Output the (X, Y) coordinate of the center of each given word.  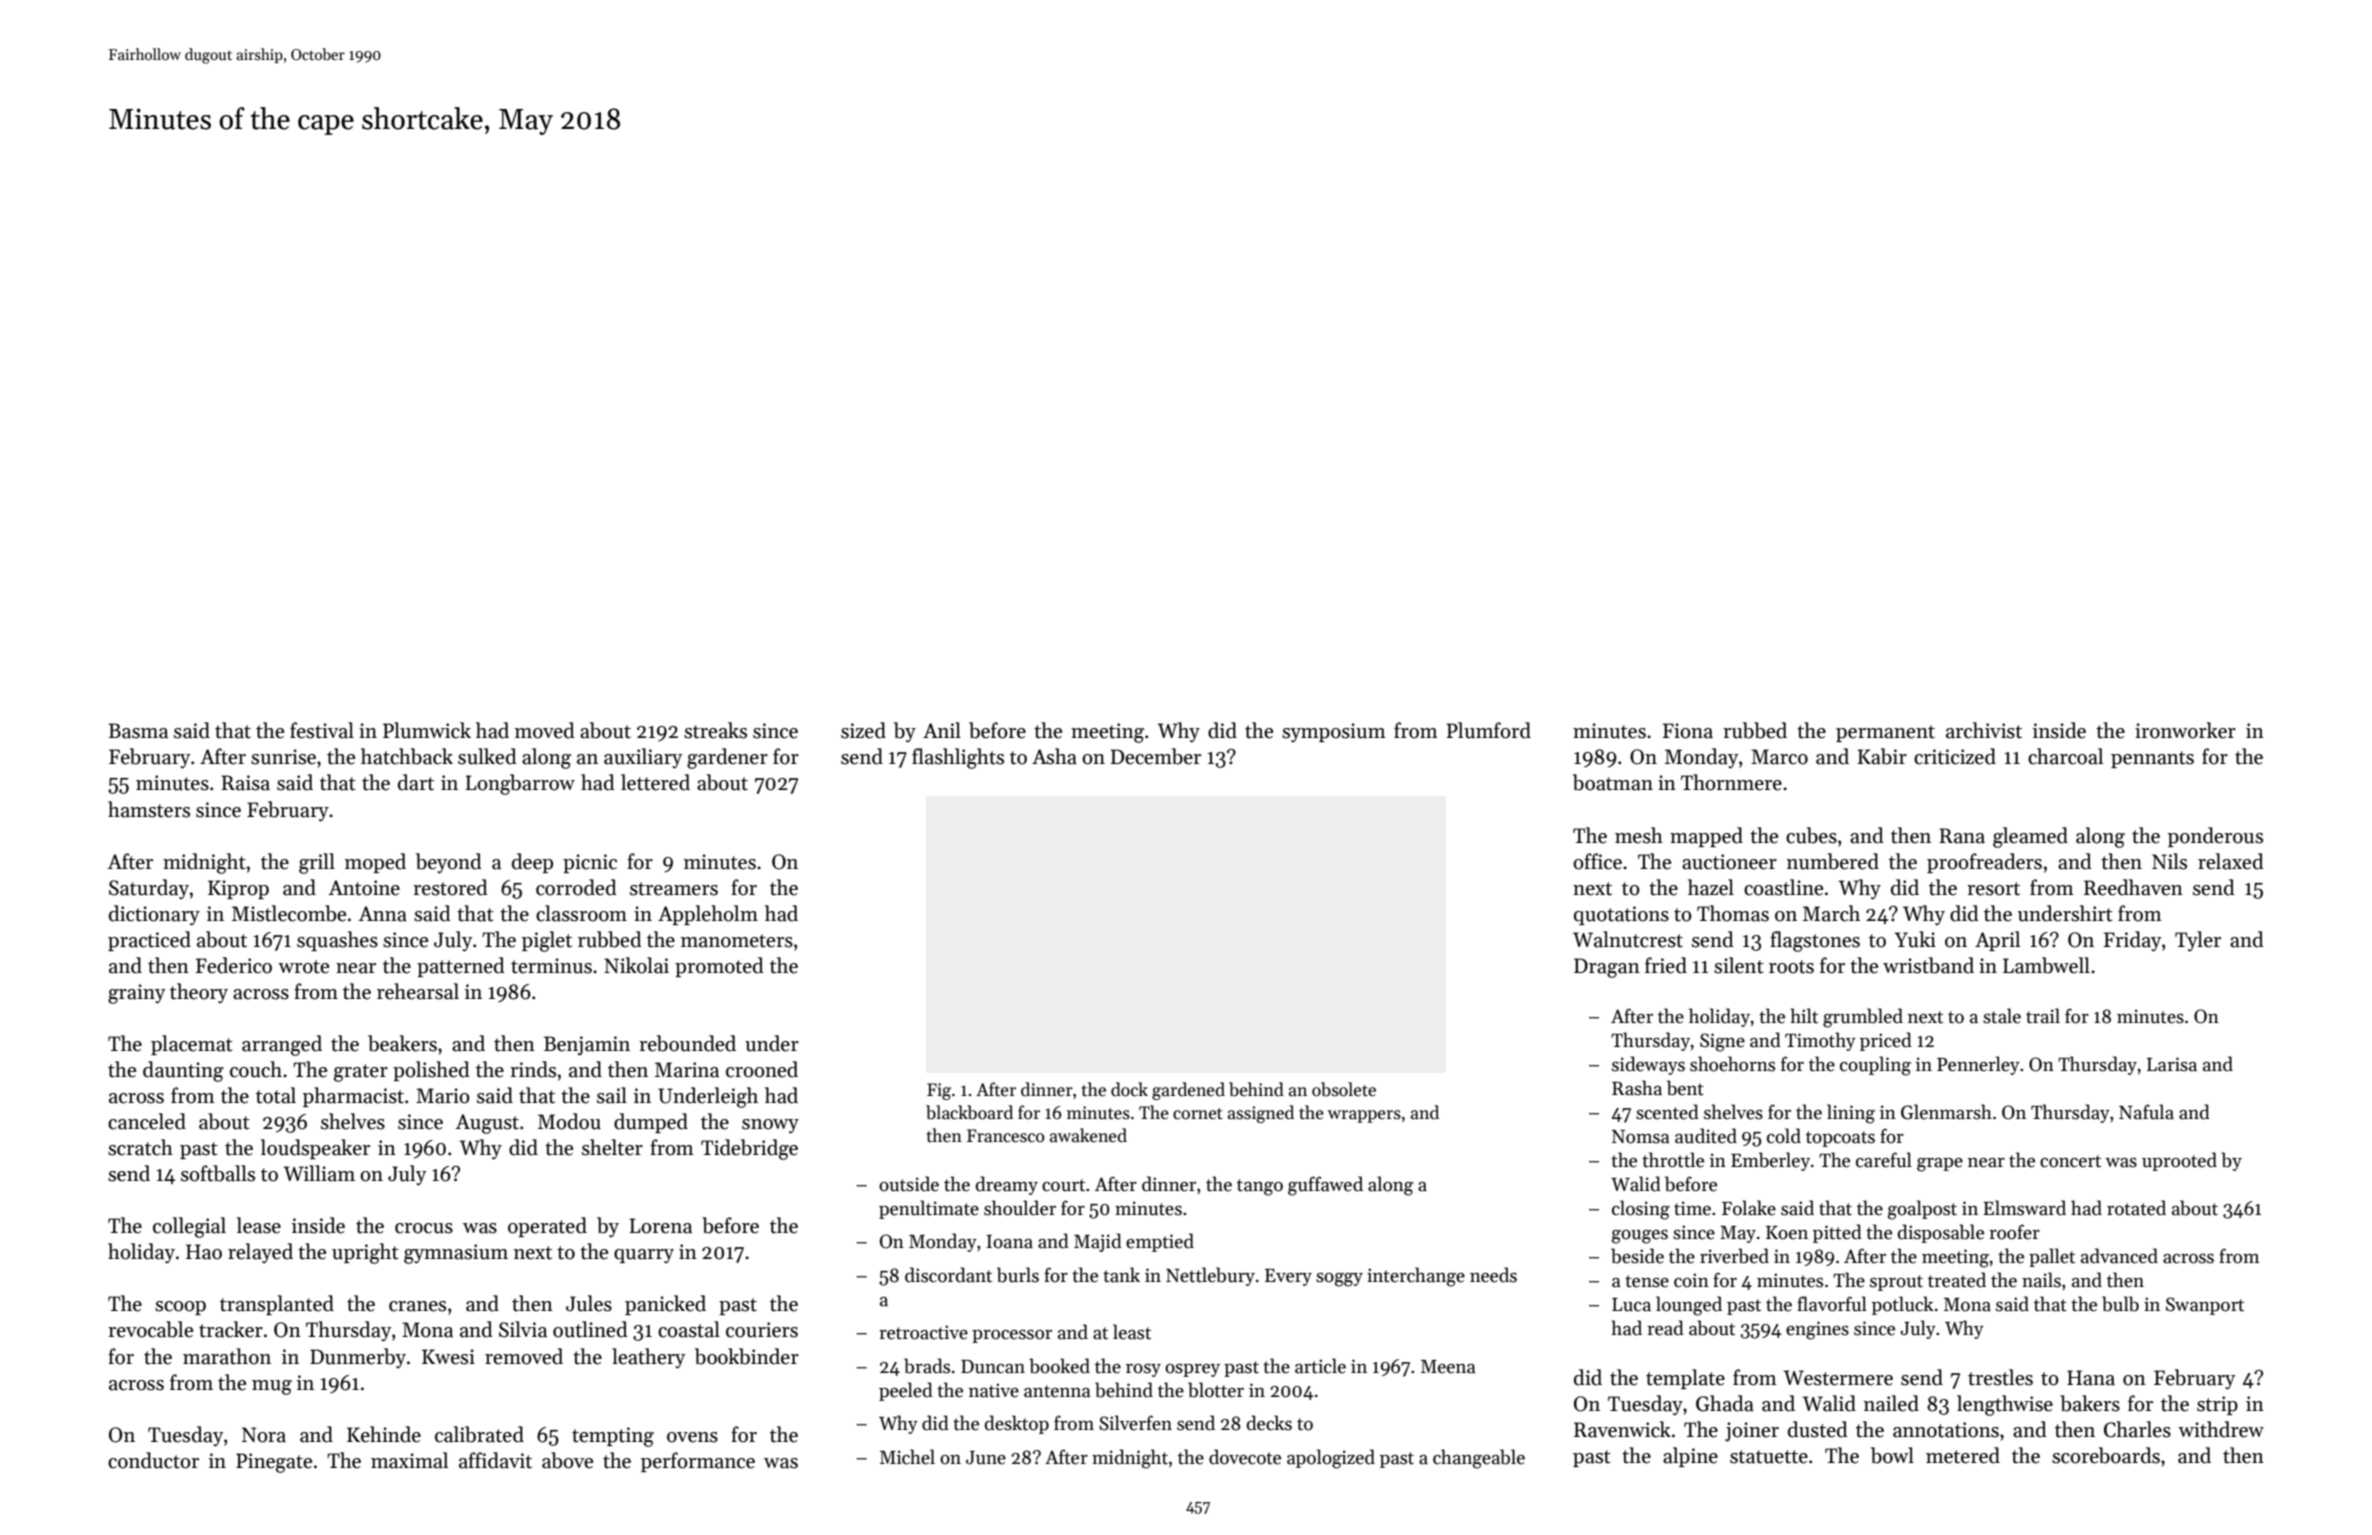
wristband (1928, 965)
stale (2002, 1016)
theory (199, 993)
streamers (674, 889)
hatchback (407, 756)
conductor (153, 1460)
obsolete (1344, 1089)
